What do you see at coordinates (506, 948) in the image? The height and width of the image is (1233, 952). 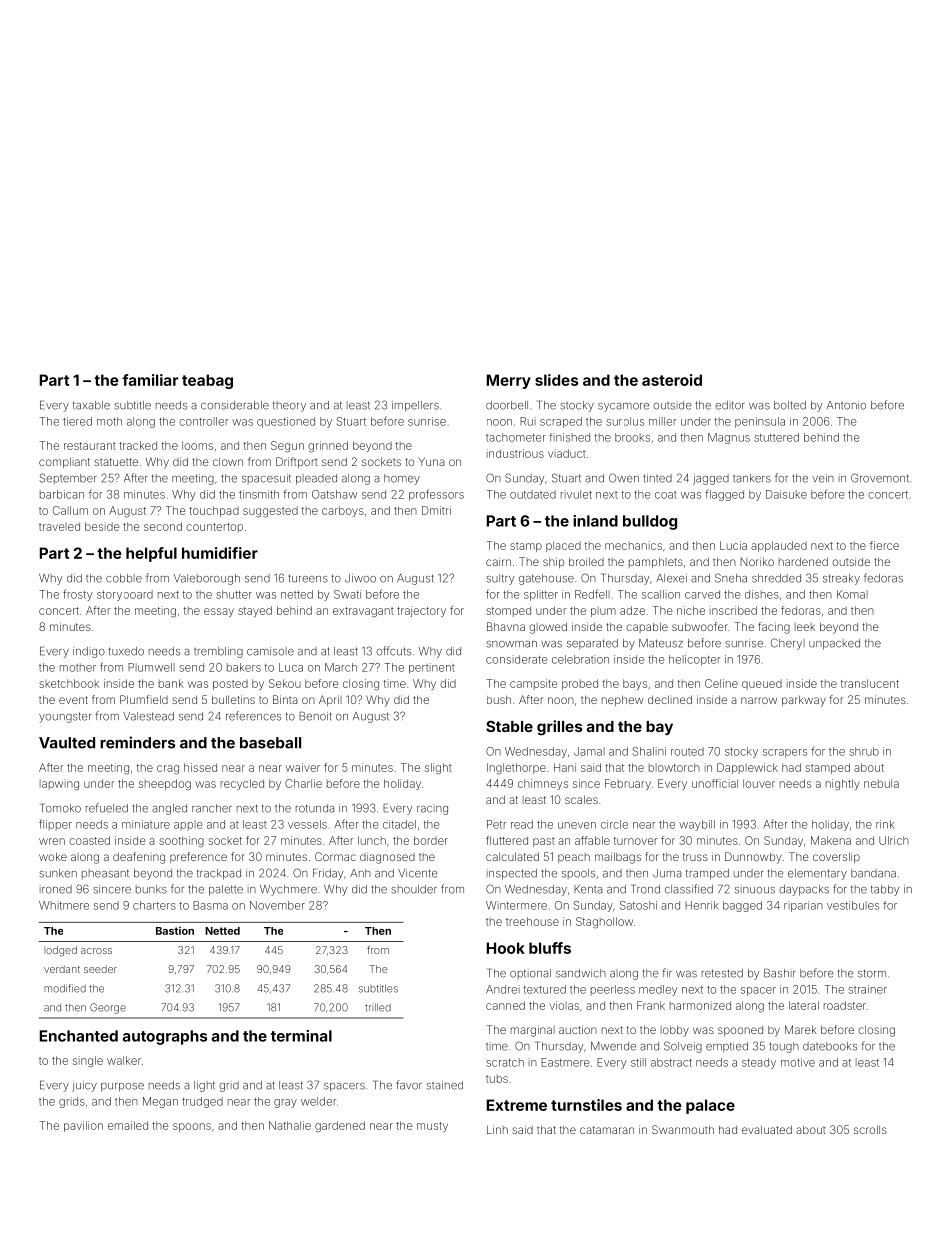 I see `Hook` at bounding box center [506, 948].
